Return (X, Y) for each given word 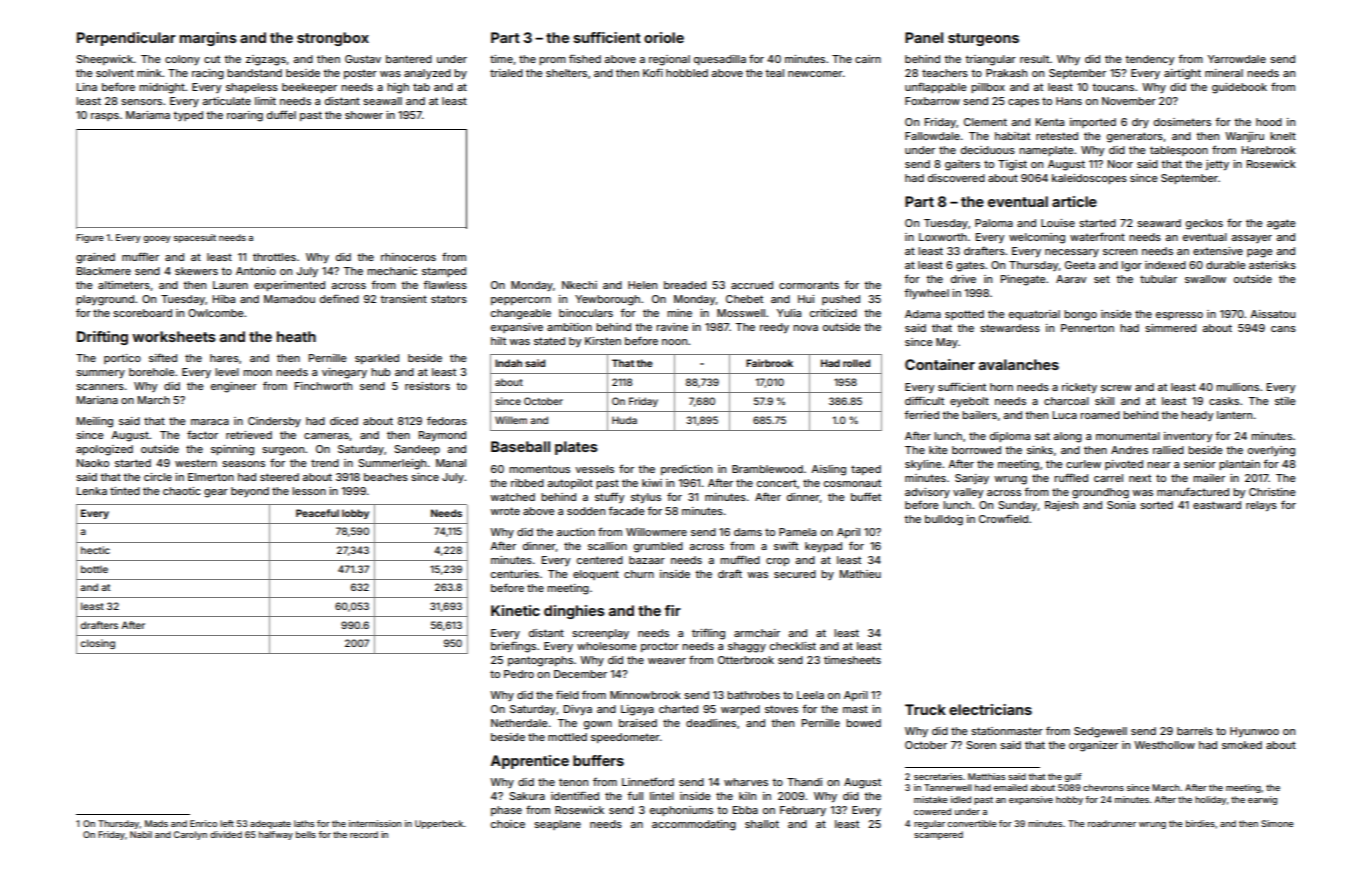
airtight (1182, 74)
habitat (1012, 136)
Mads (156, 823)
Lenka (92, 491)
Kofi (653, 72)
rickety (1079, 388)
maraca (210, 422)
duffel (281, 114)
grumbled (658, 547)
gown (598, 725)
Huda (624, 420)
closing (97, 644)
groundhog (1100, 493)
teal (774, 73)
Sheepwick (104, 60)
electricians (990, 709)
